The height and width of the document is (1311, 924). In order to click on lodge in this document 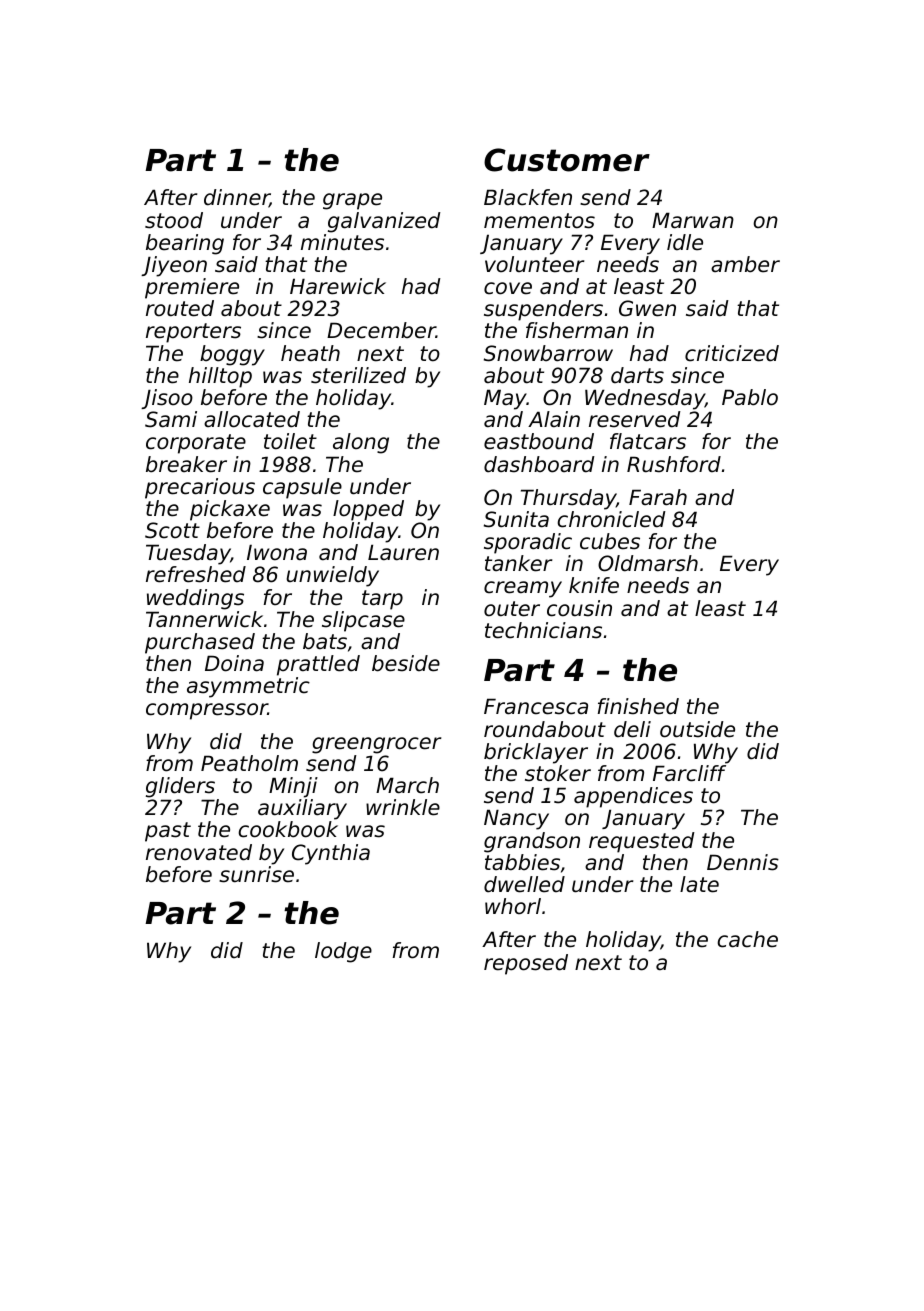, I will do `click(343, 952)`.
